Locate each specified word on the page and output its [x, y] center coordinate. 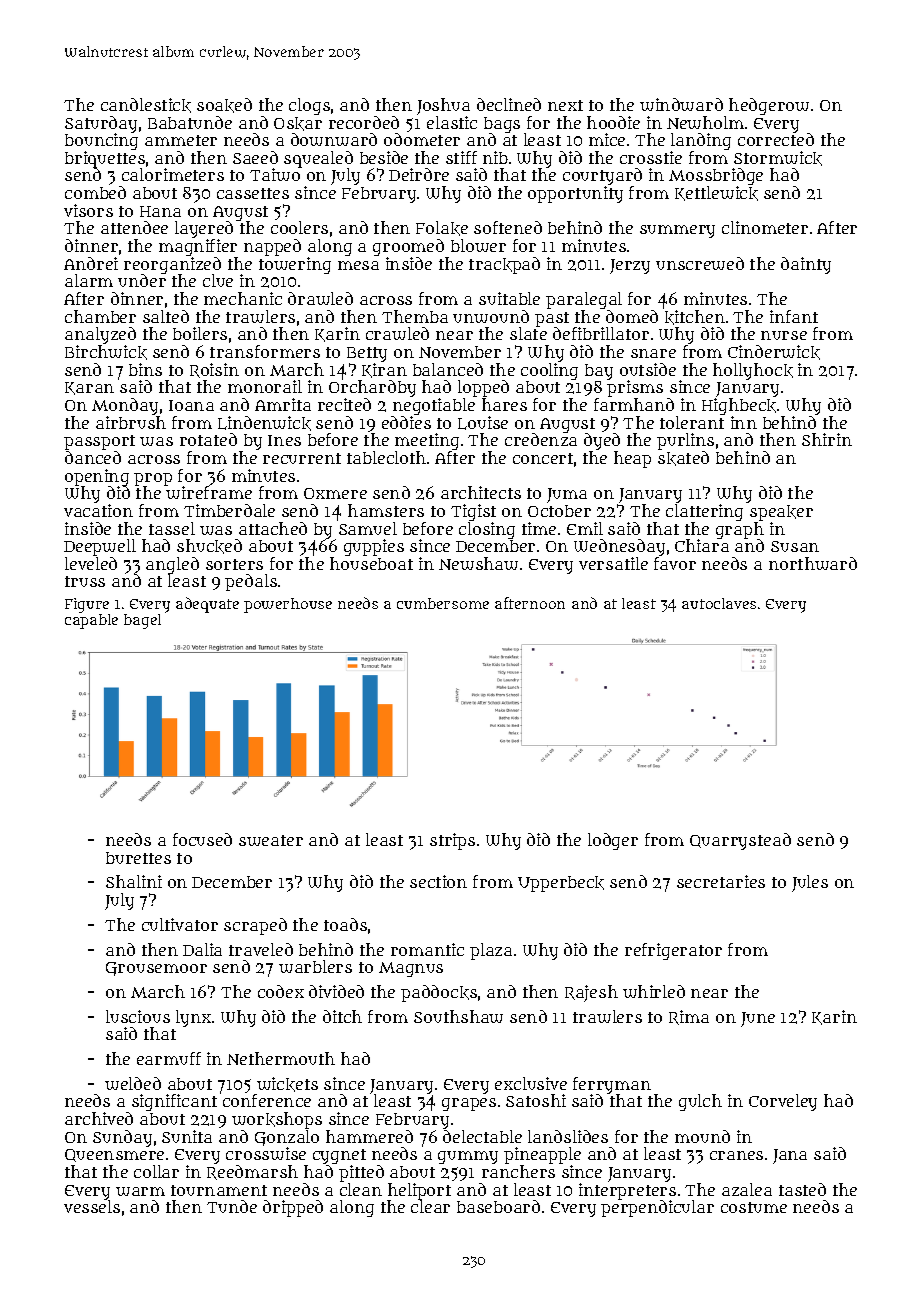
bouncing [101, 142]
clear [430, 1207]
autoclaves [719, 603]
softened [508, 227]
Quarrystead [740, 841]
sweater [271, 840]
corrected [776, 139]
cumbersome [443, 603]
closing [487, 530]
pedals [251, 582]
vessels [92, 1207]
